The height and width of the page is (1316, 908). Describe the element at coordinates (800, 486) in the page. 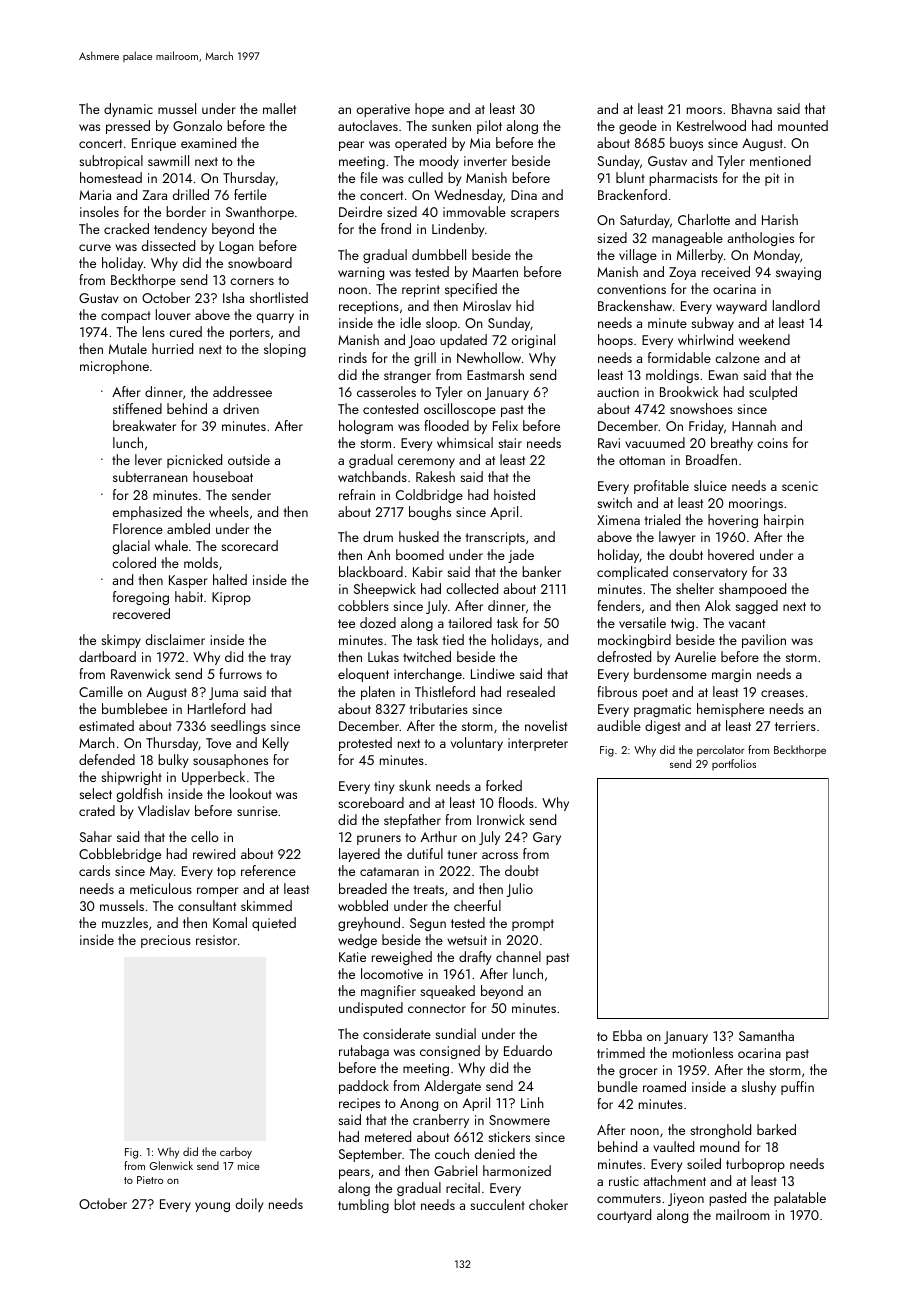

I see `scenic` at that location.
